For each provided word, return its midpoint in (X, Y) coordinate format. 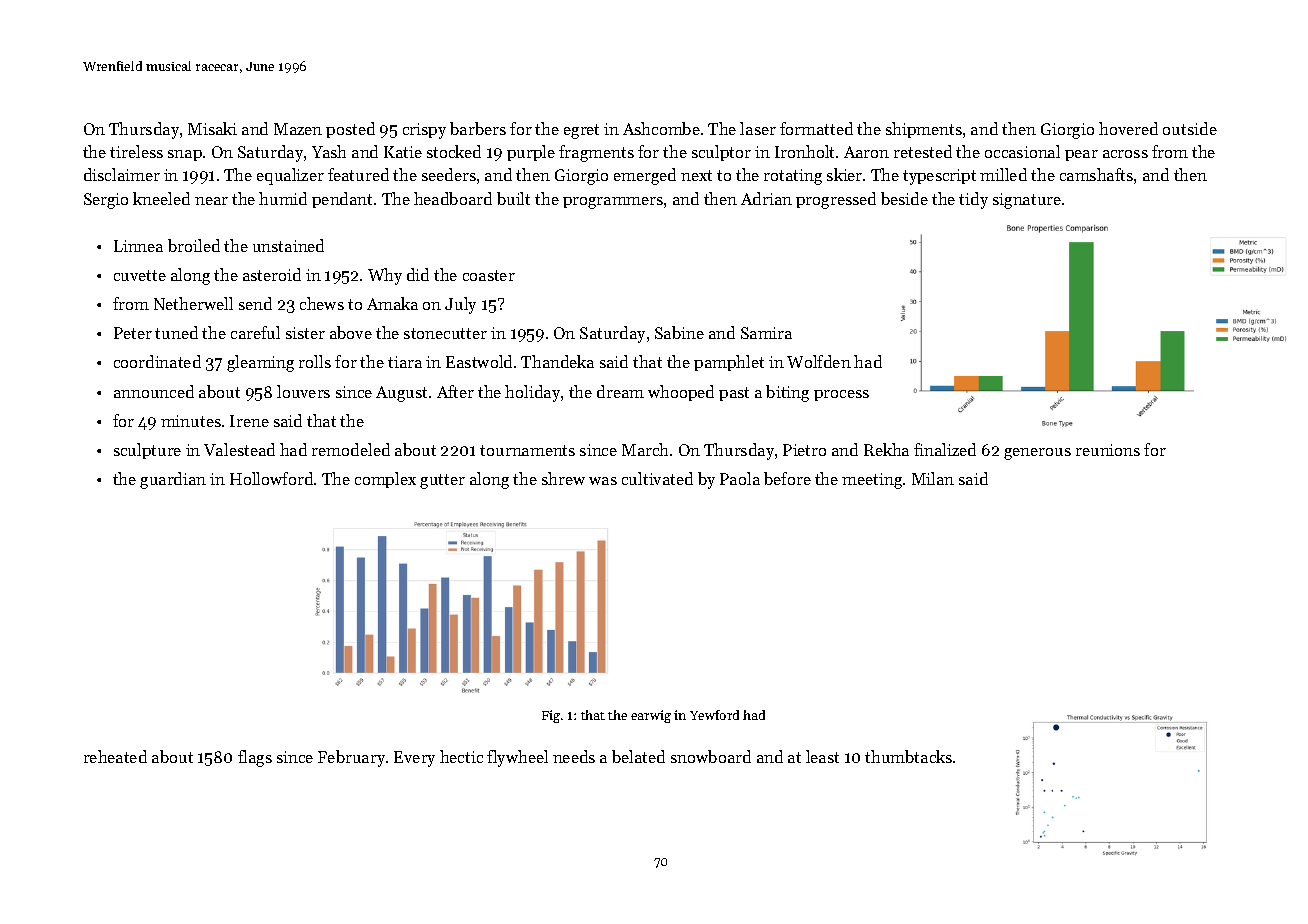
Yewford (714, 715)
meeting (872, 481)
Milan (933, 478)
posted (350, 130)
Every (414, 759)
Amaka (392, 303)
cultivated (657, 478)
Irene (249, 421)
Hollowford (271, 478)
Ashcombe (661, 128)
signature (1027, 201)
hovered (1128, 128)
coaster (489, 275)
